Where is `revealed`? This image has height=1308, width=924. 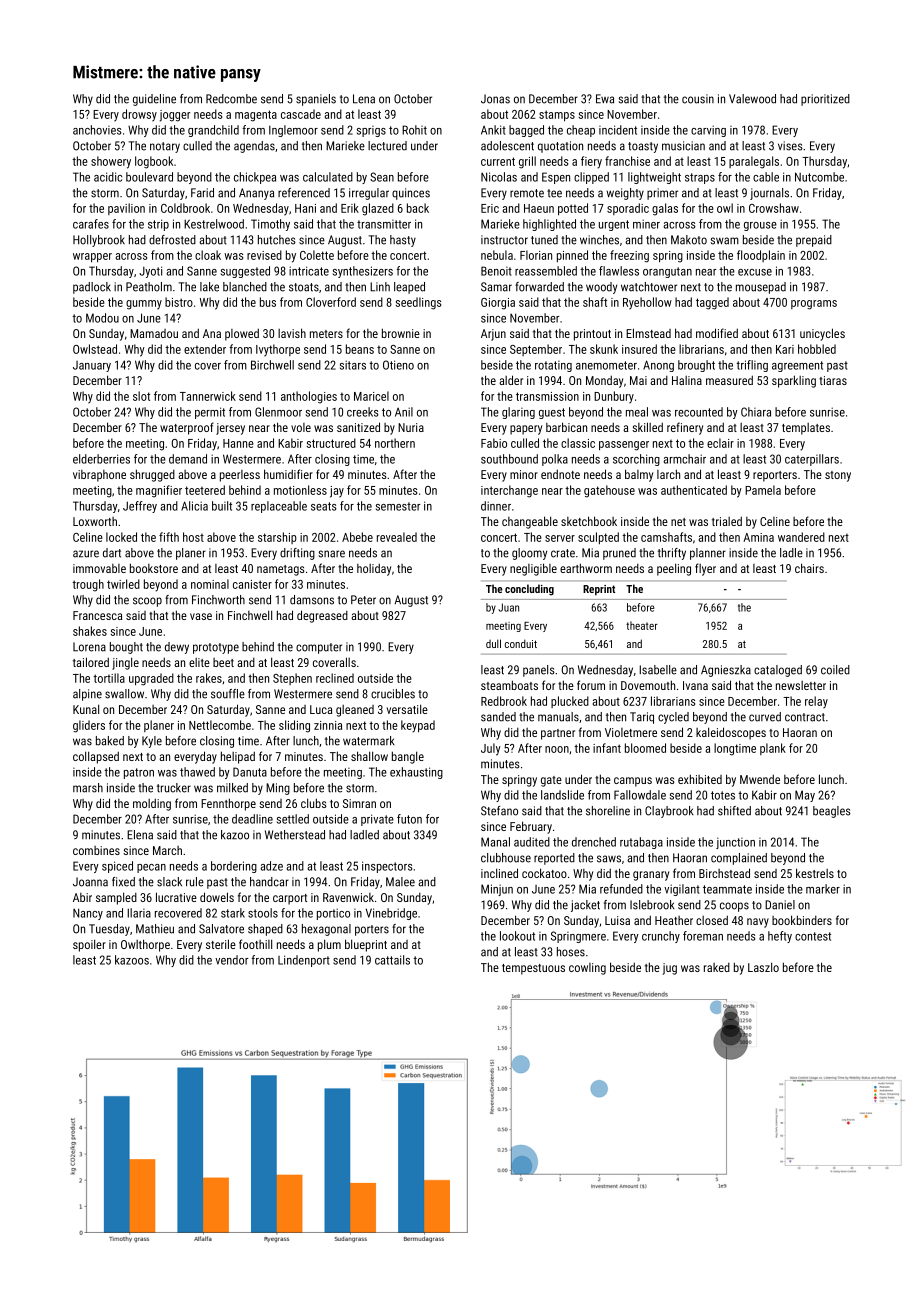 revealed is located at coordinates (397, 537).
